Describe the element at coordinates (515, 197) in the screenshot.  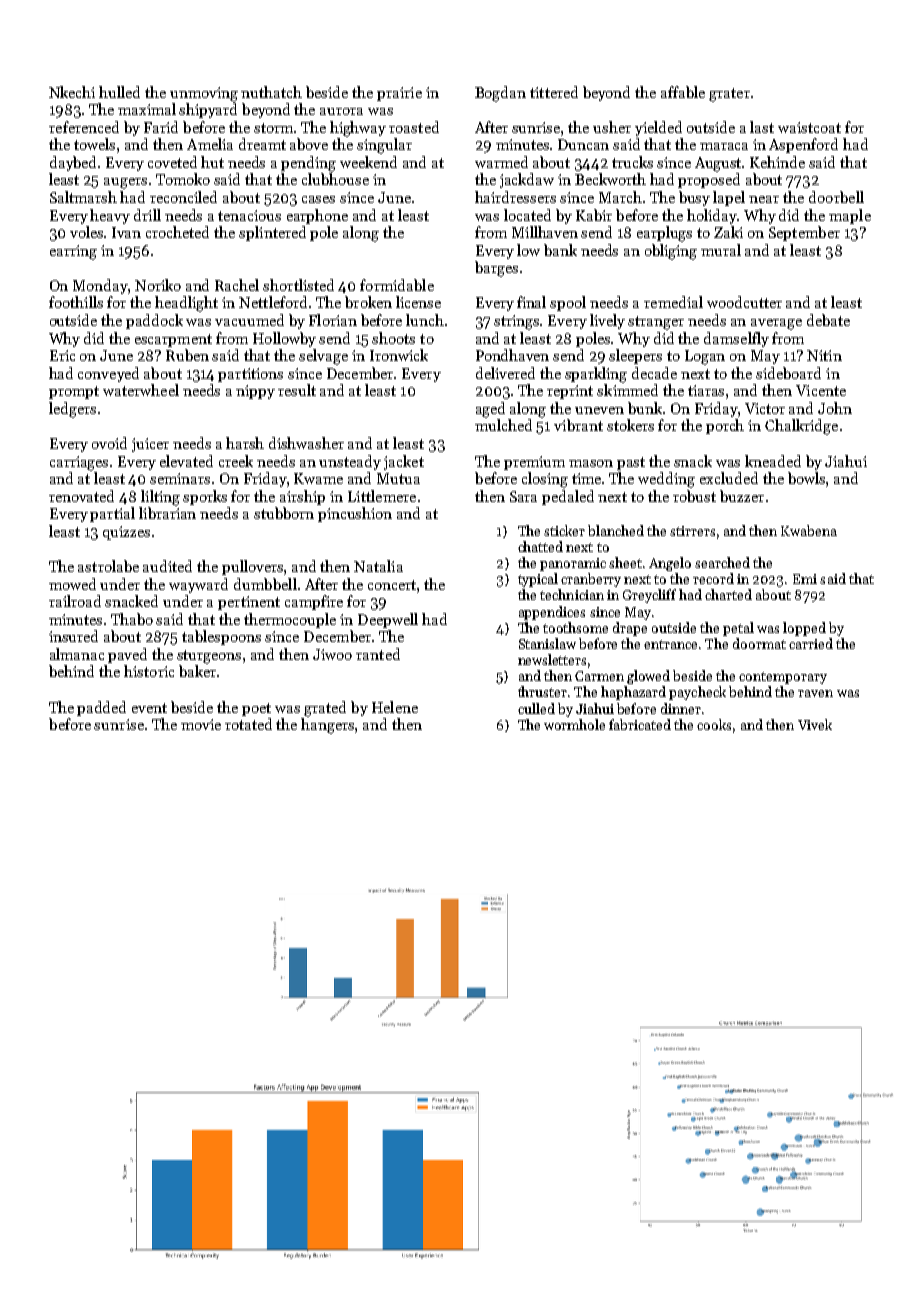
I see `hairdressers` at that location.
